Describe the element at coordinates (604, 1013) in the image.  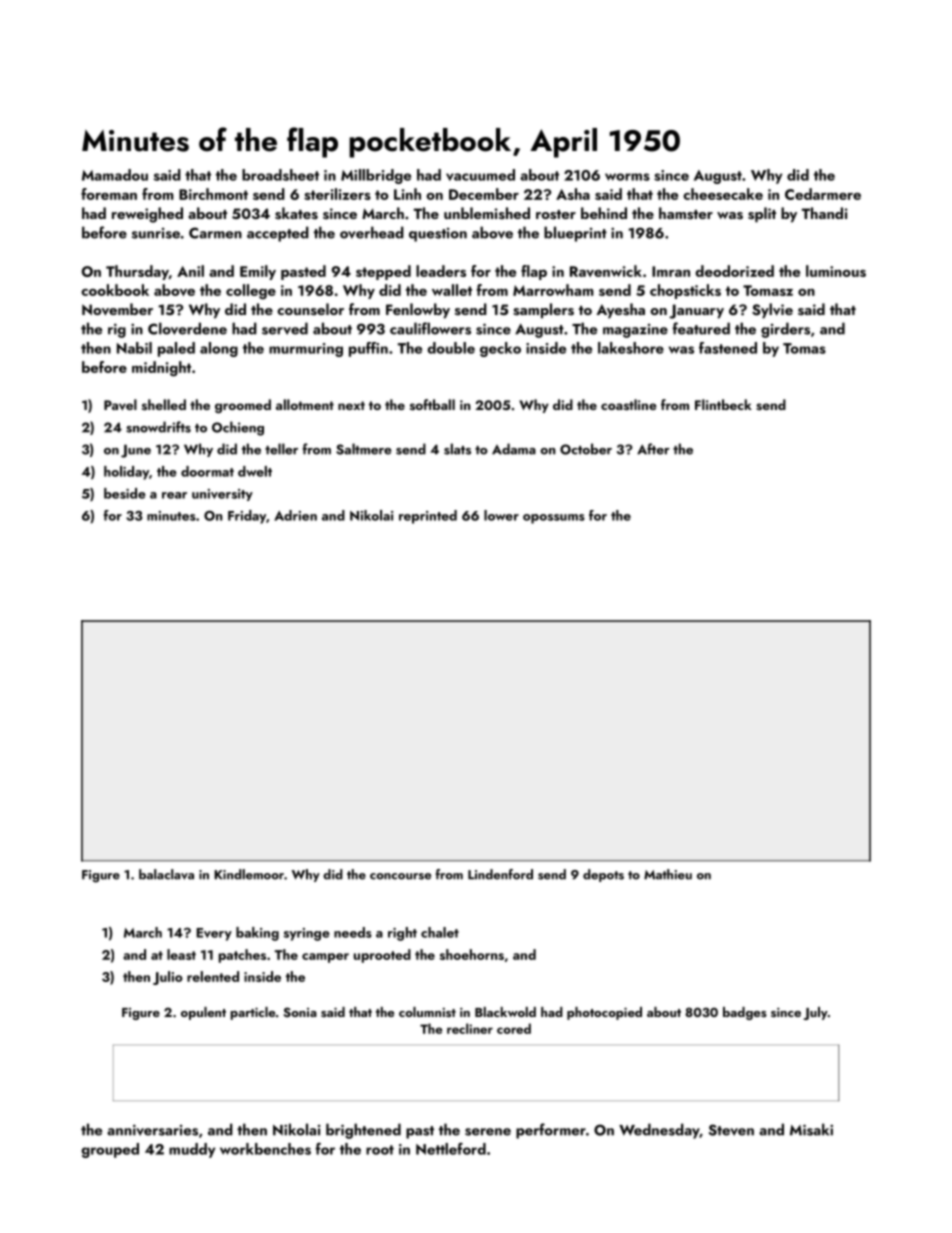
I see `photocopied` at that location.
